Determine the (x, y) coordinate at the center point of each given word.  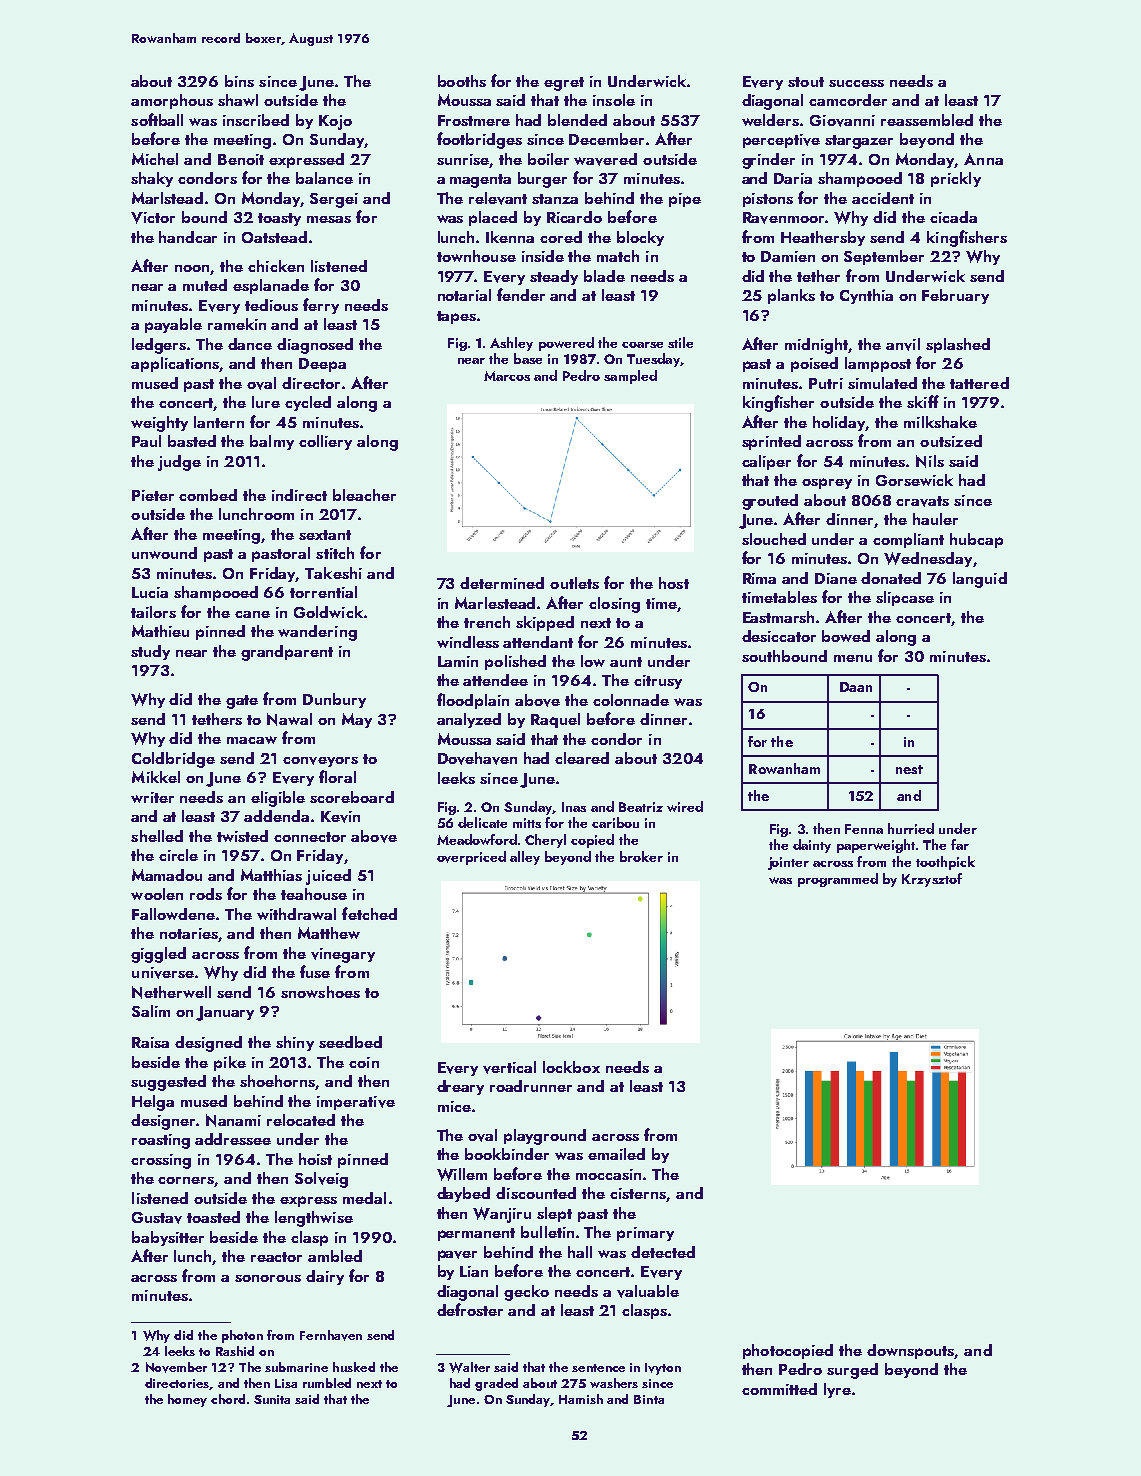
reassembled (927, 120)
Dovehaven (477, 758)
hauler (935, 519)
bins (239, 81)
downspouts (911, 1351)
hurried (911, 828)
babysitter (168, 1238)
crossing (161, 1161)
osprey (827, 483)
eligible (278, 799)
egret (564, 84)
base (528, 358)
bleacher (364, 495)
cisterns (638, 1193)
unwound (164, 553)
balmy (272, 442)
